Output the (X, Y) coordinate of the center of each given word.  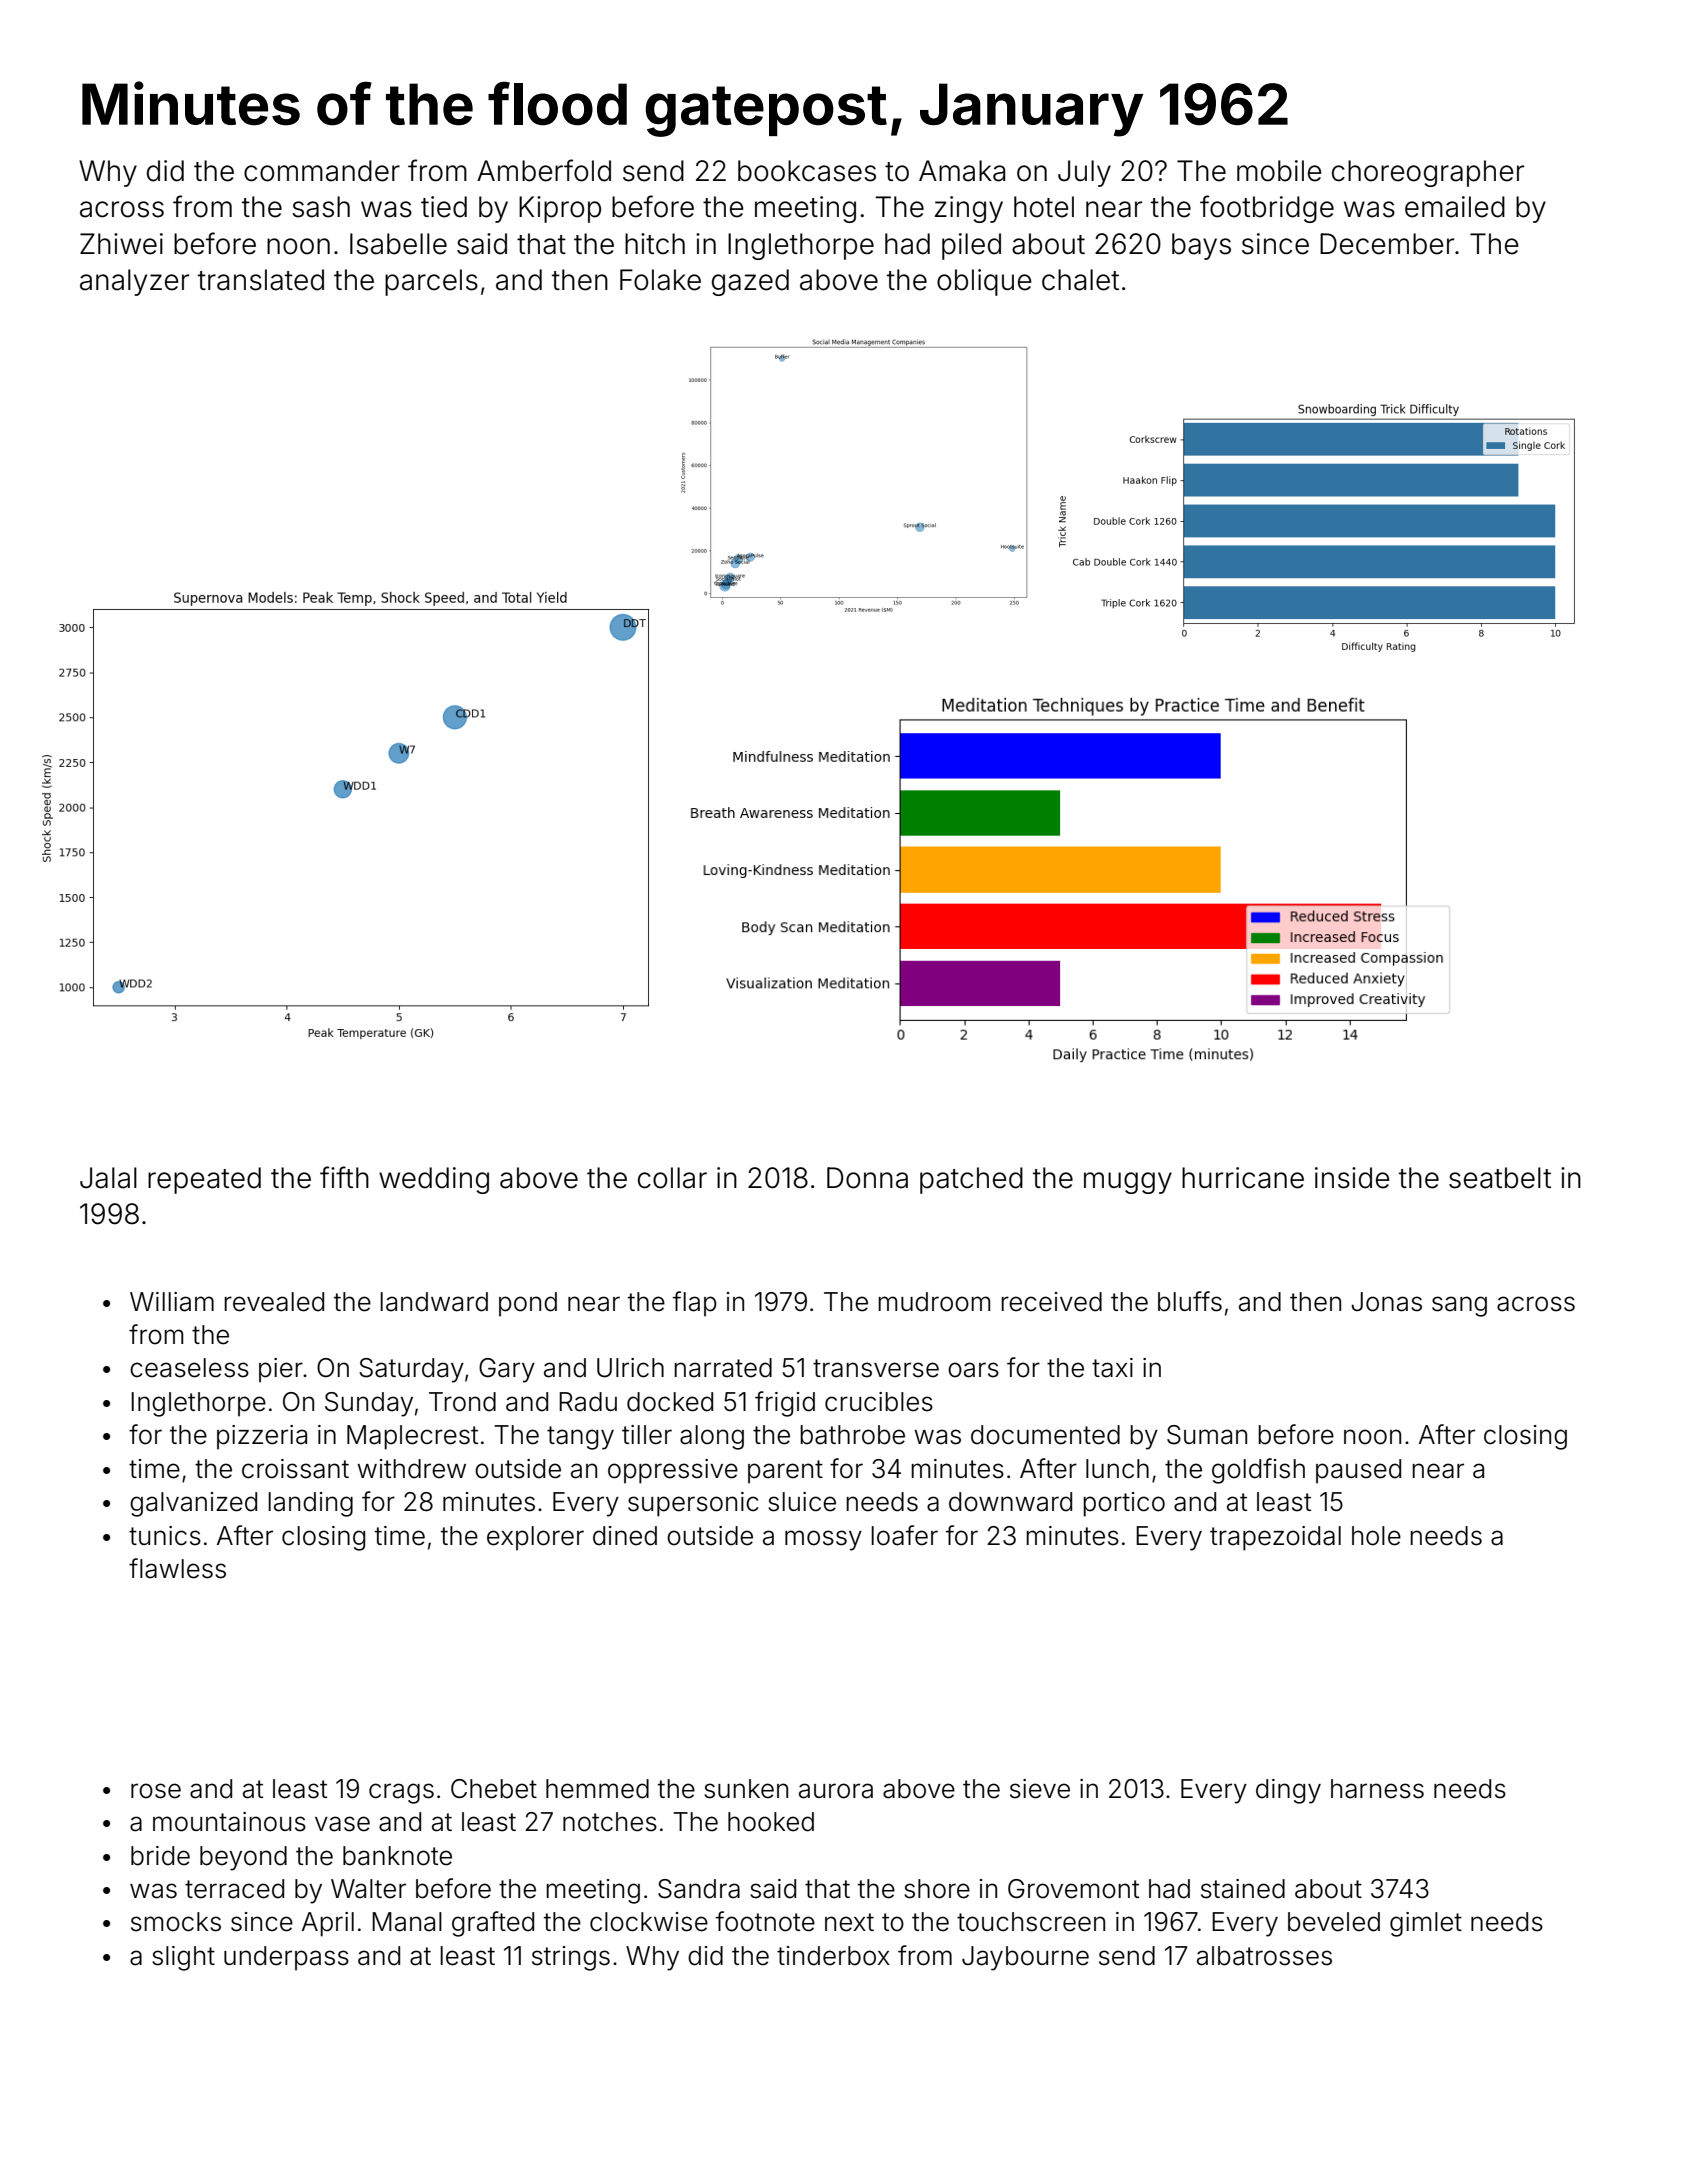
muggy (1128, 1183)
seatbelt (1500, 1178)
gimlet (1426, 1924)
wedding (434, 1180)
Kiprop (560, 209)
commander (322, 171)
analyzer (134, 282)
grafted (493, 1924)
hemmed (597, 1789)
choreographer (1428, 173)
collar (672, 1178)
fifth (344, 1177)
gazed (750, 282)
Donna (867, 1178)
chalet (1080, 280)
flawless (177, 1568)
